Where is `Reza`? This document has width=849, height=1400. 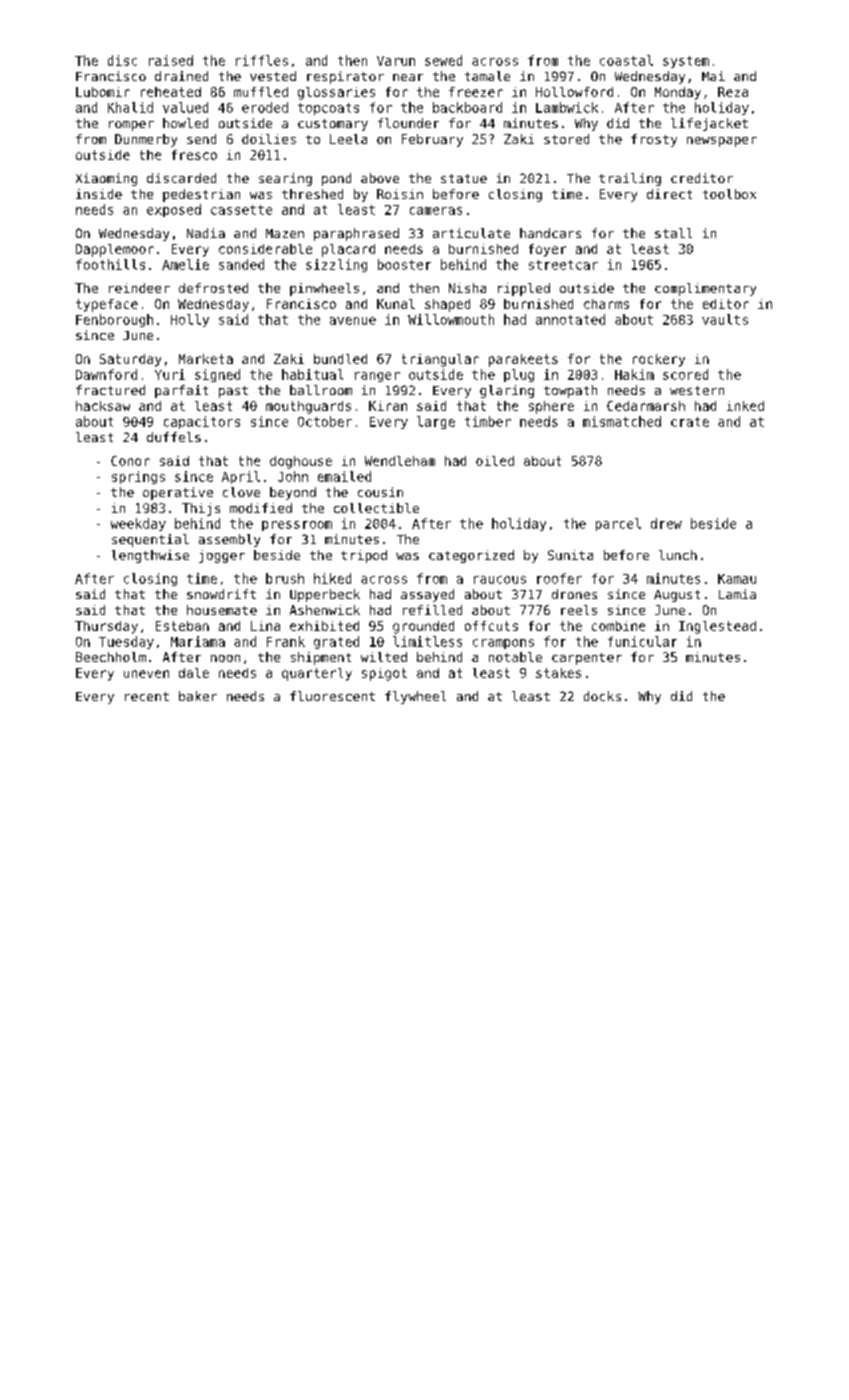
Reza is located at coordinates (733, 92).
